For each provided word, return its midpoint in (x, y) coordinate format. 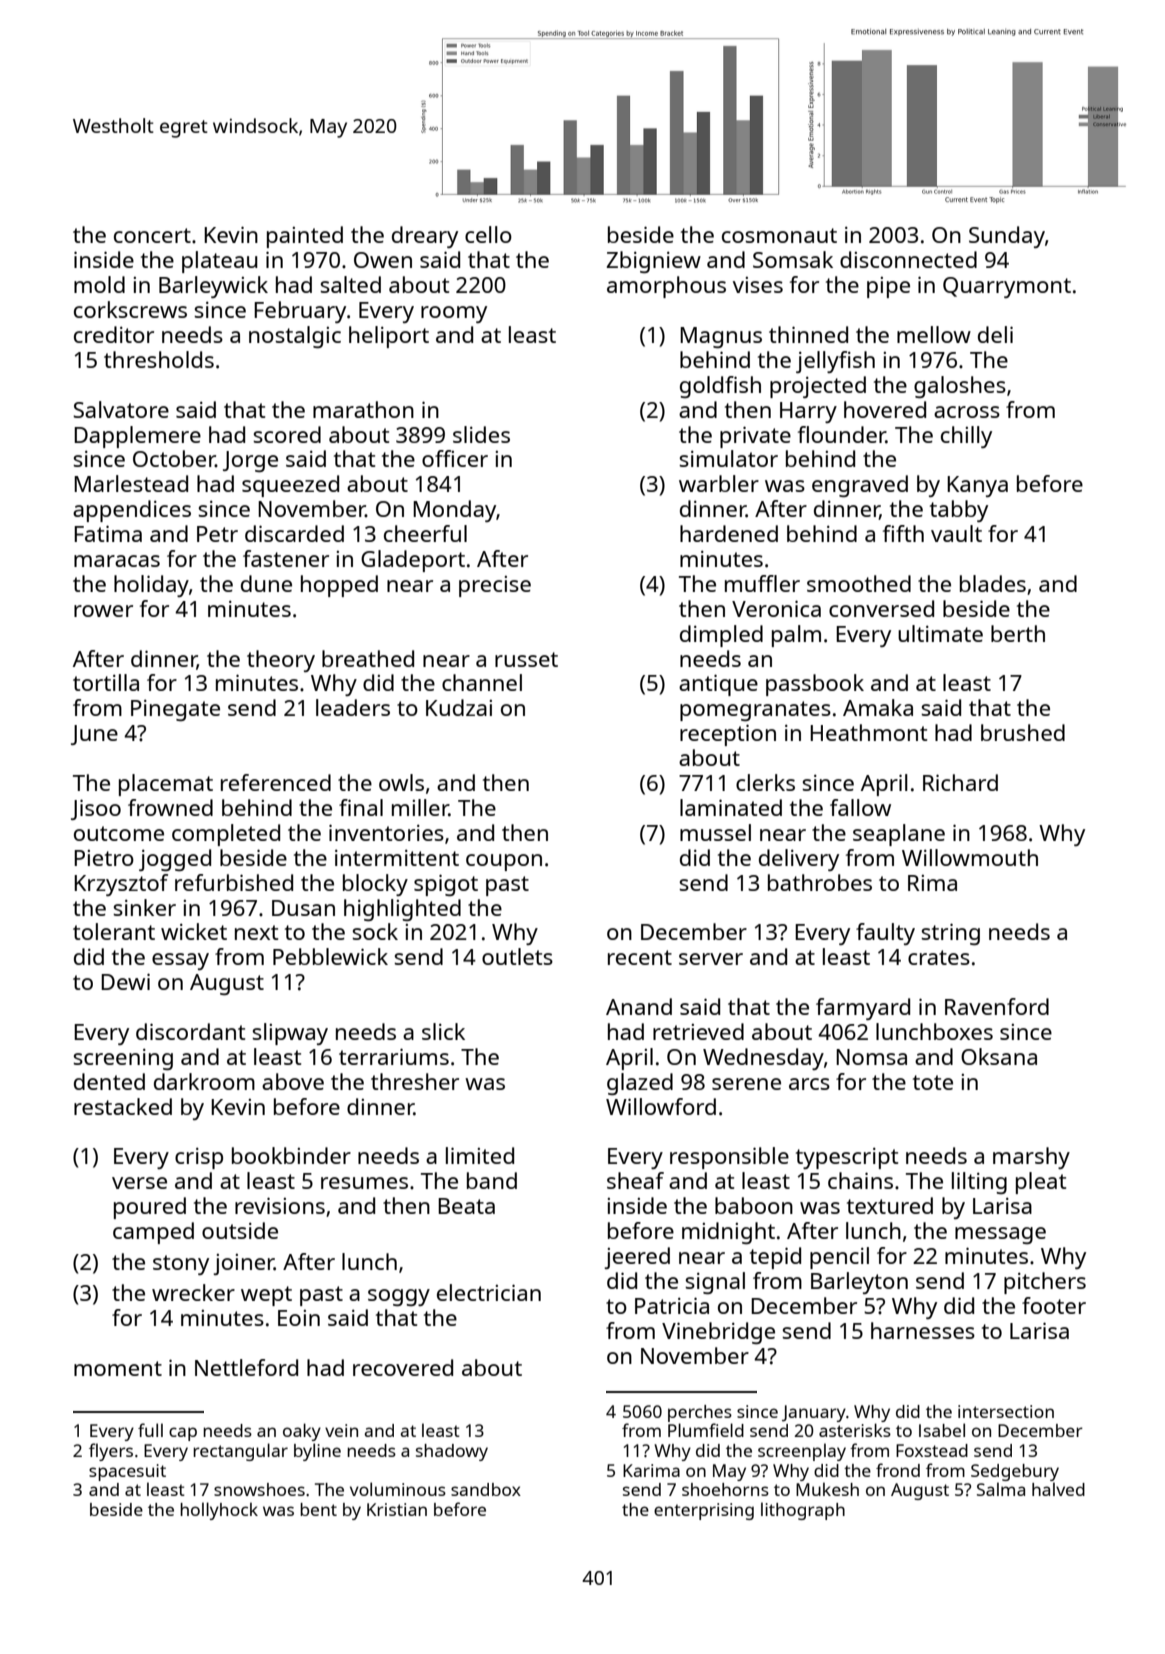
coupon (504, 862)
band (492, 1180)
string (950, 934)
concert (152, 235)
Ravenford (997, 1006)
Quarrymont (1007, 287)
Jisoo (96, 809)
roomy (454, 314)
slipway (290, 1034)
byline (317, 1452)
